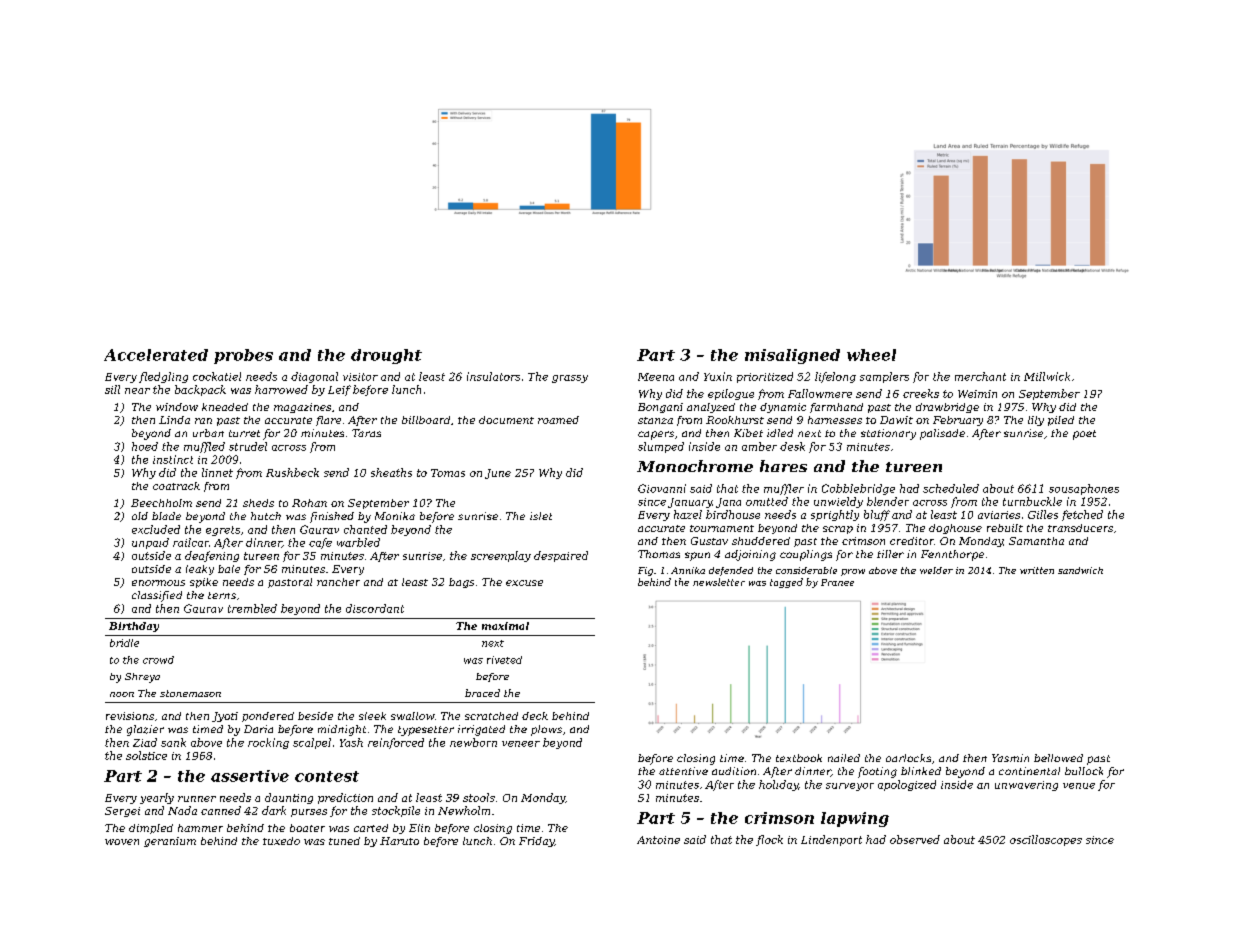 The image size is (1233, 952). Describe the element at coordinates (302, 408) in the document. I see `magazines` at that location.
